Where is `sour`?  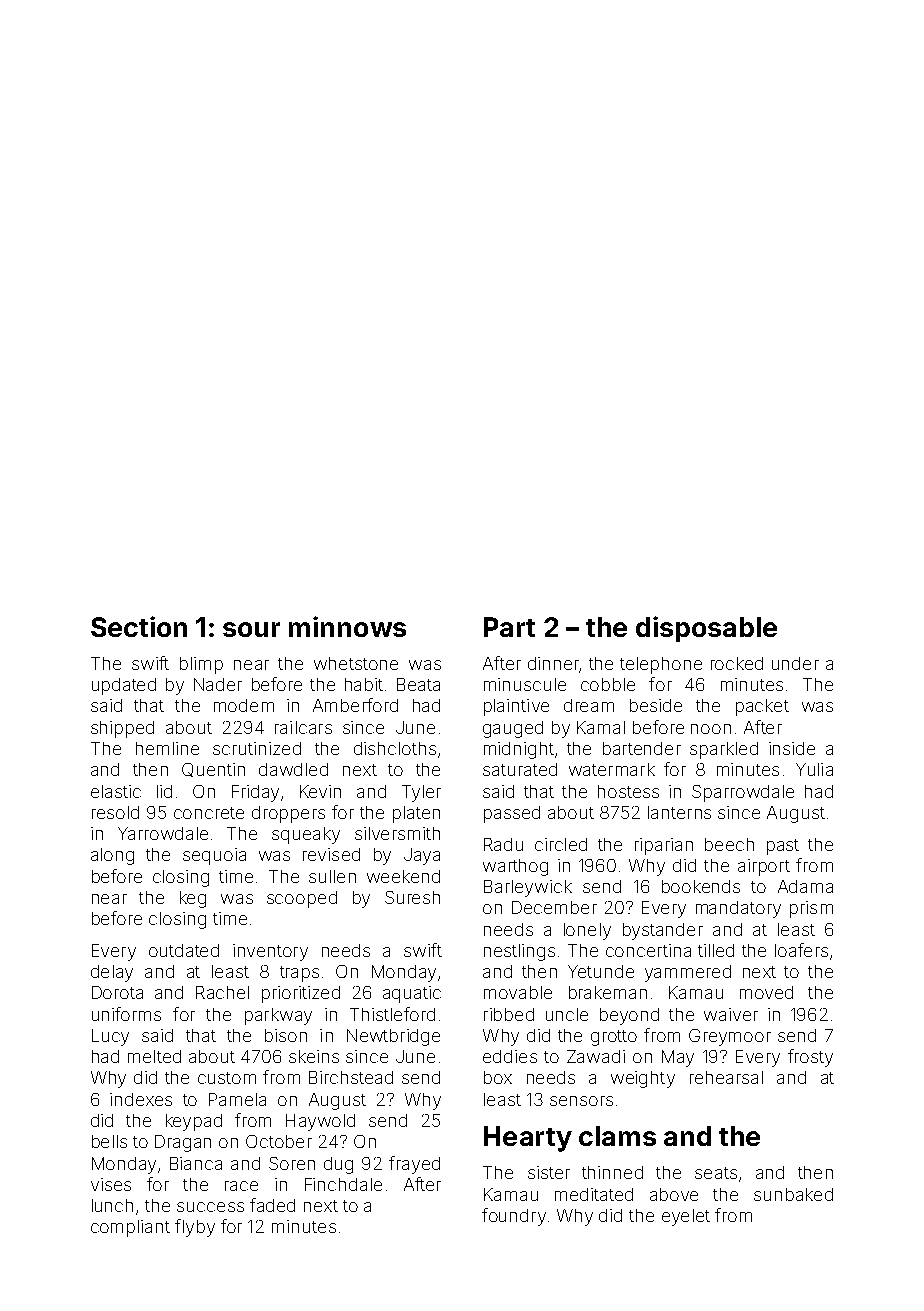 sour is located at coordinates (251, 629).
